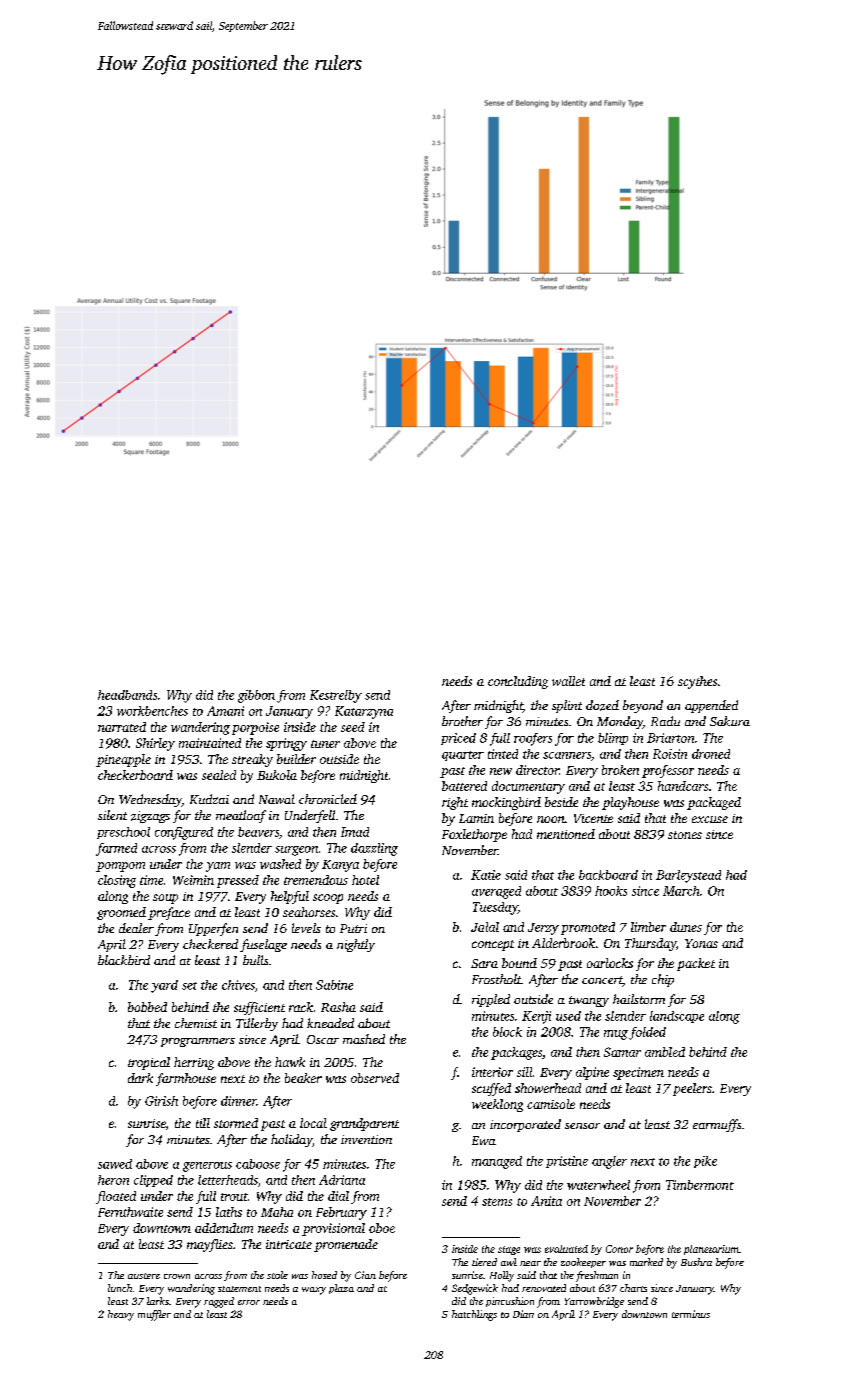  I want to click on error, so click(249, 1302).
